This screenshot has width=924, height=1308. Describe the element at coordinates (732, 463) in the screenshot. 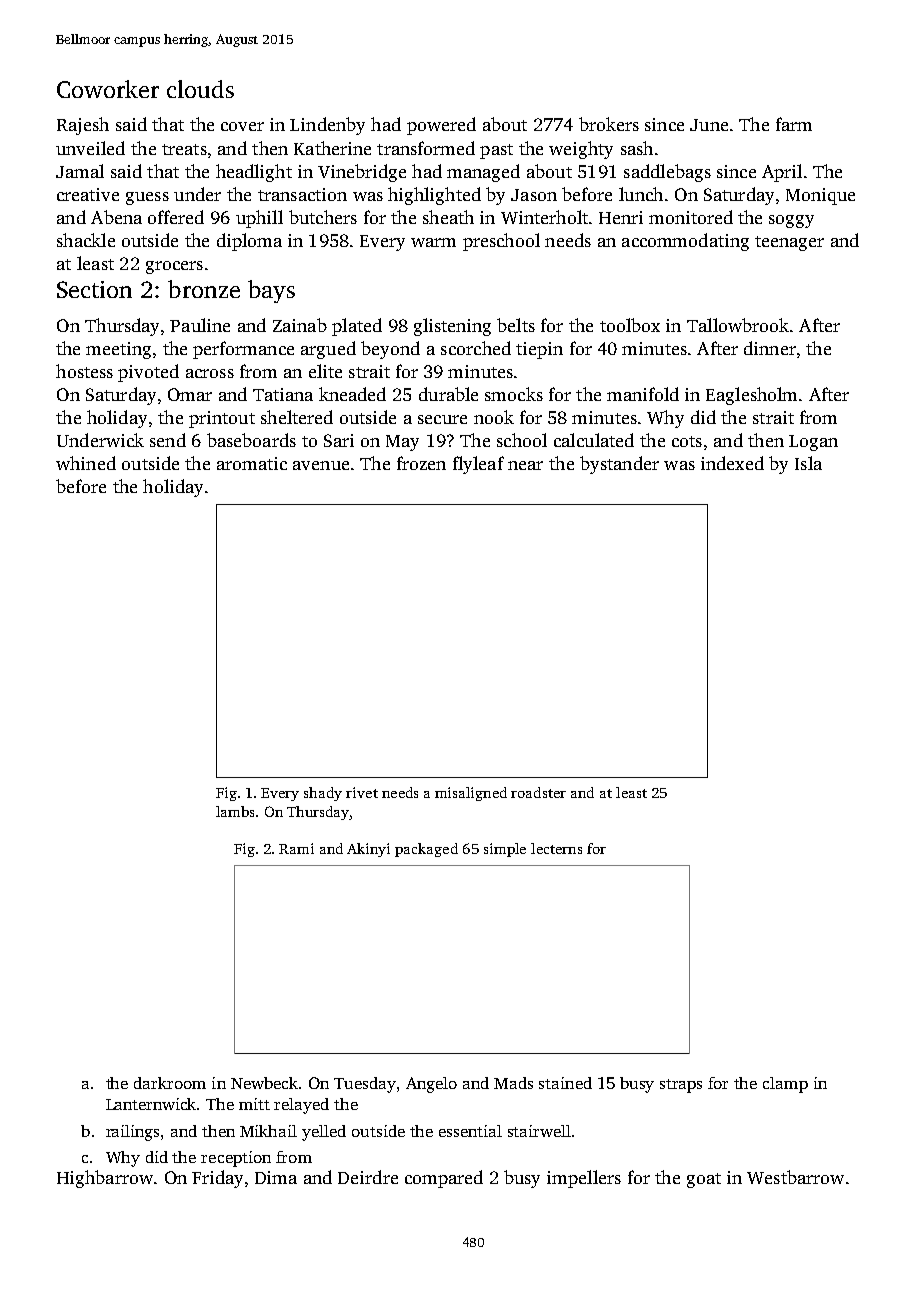

I see `indexed` at that location.
